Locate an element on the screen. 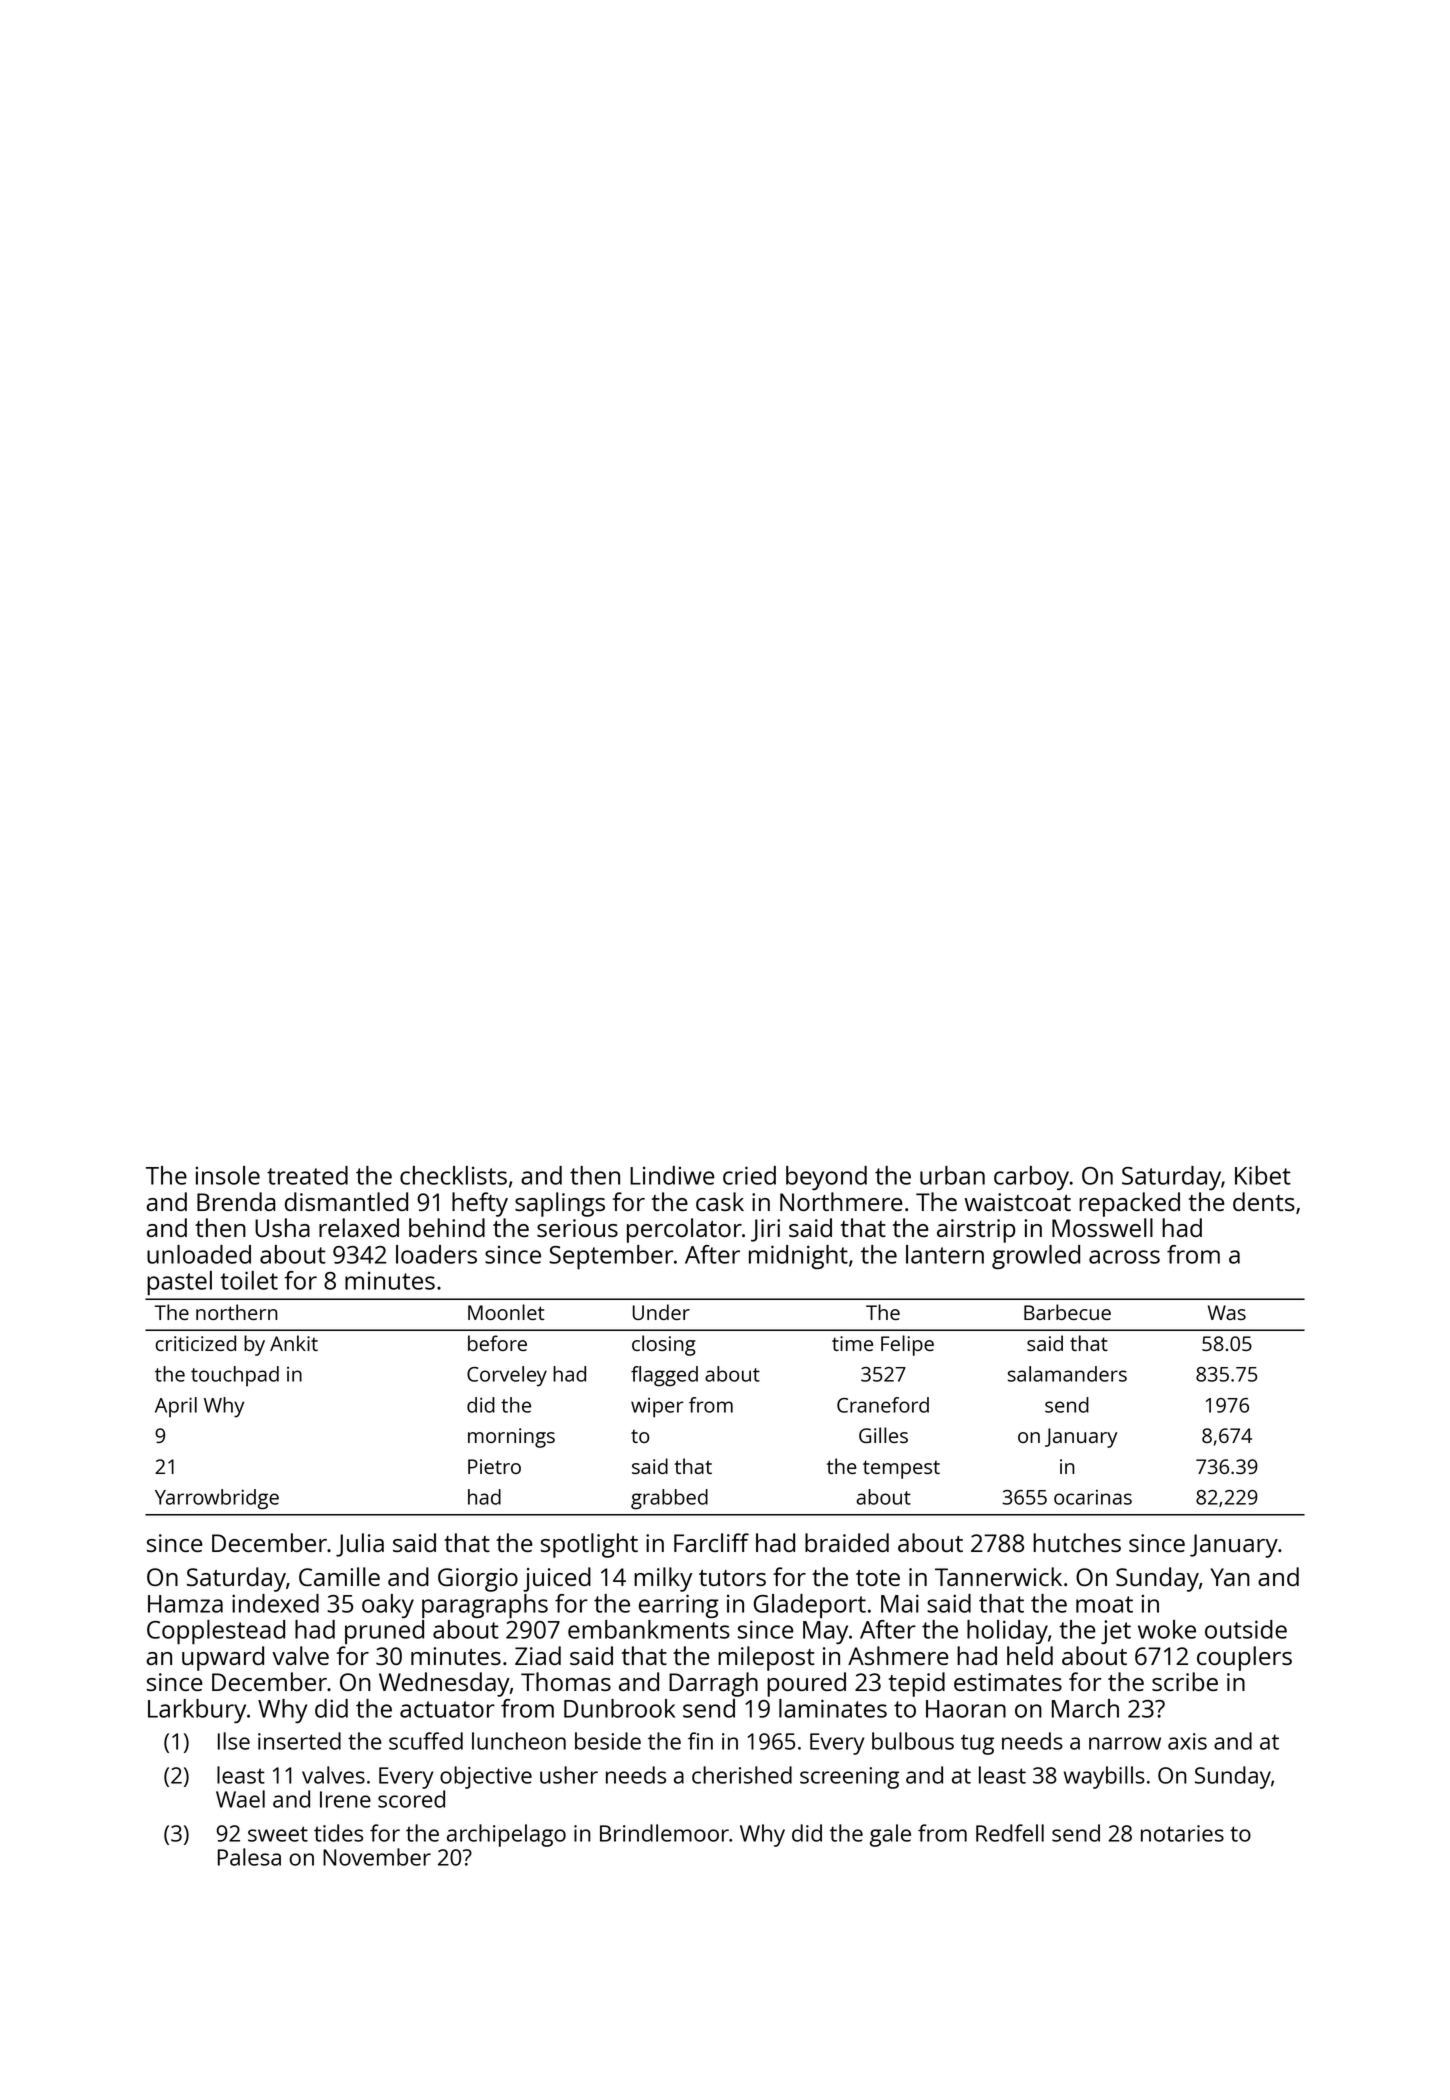 The image size is (1450, 2100). across is located at coordinates (1124, 1257).
